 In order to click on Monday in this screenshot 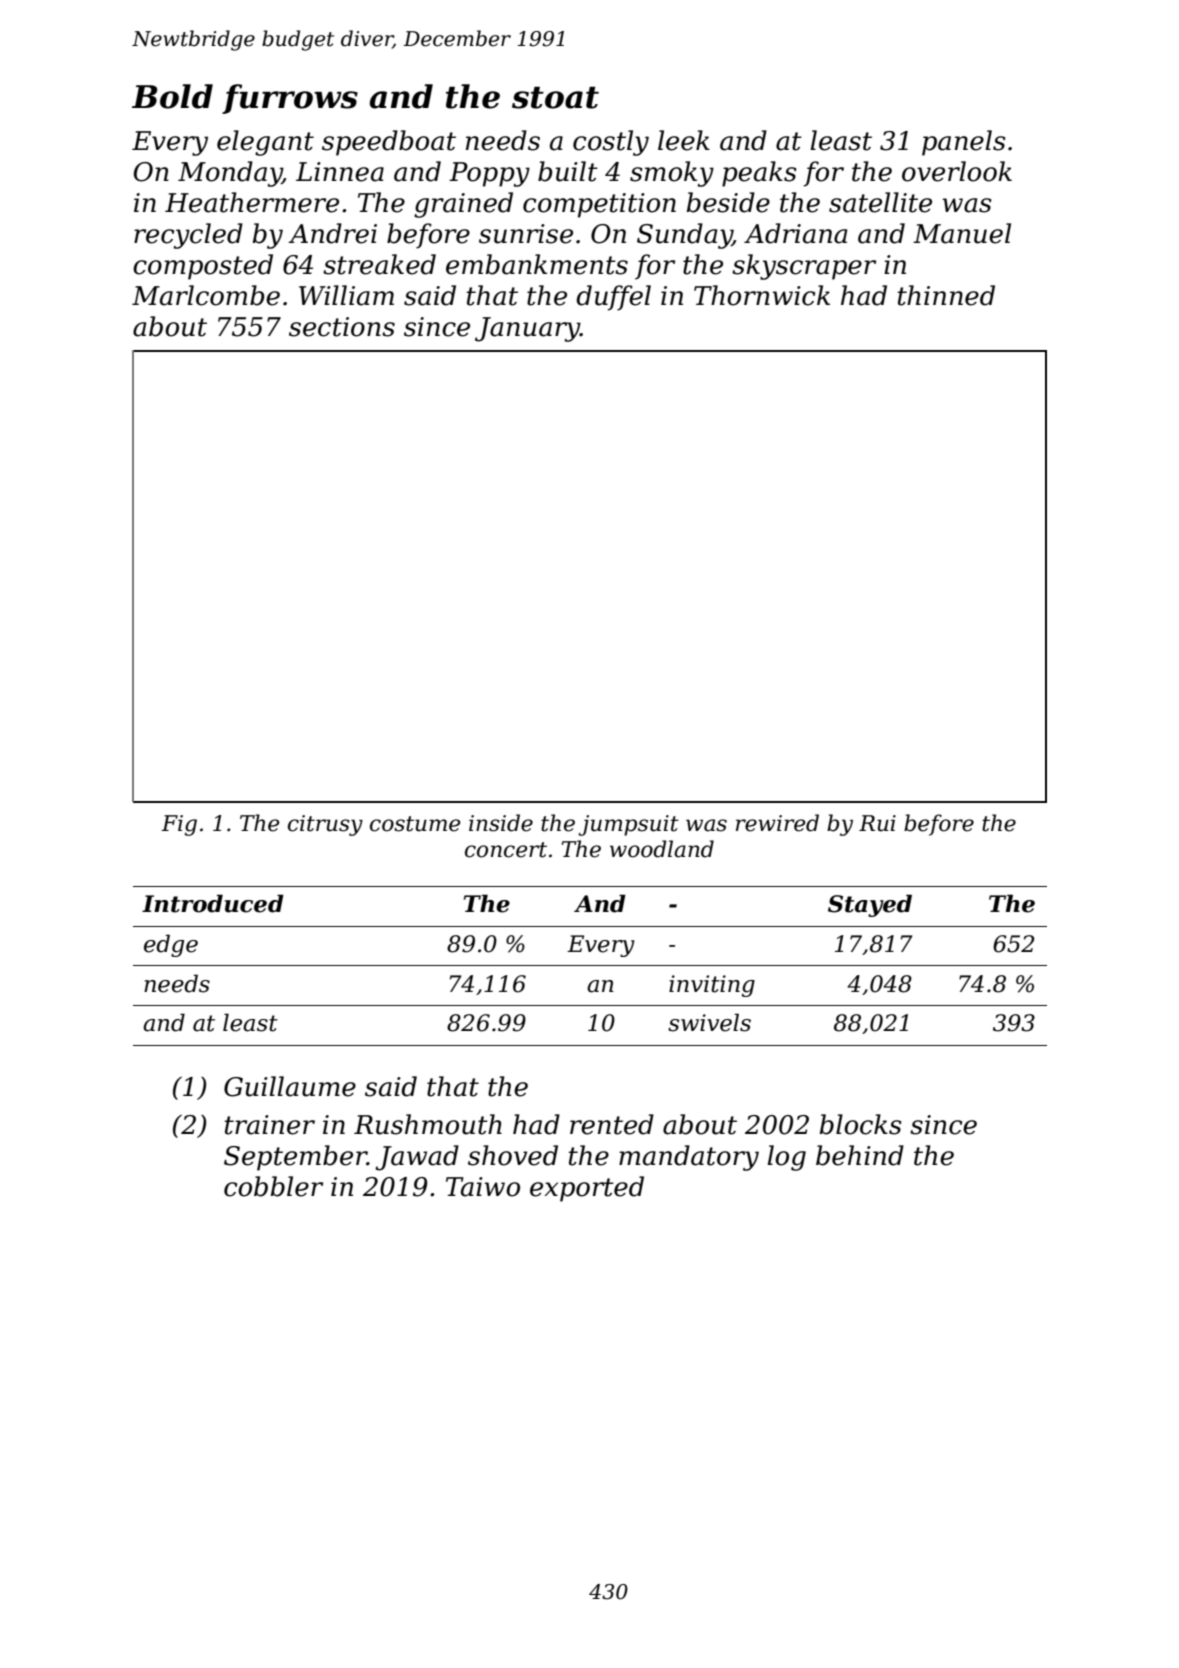, I will do `click(230, 174)`.
